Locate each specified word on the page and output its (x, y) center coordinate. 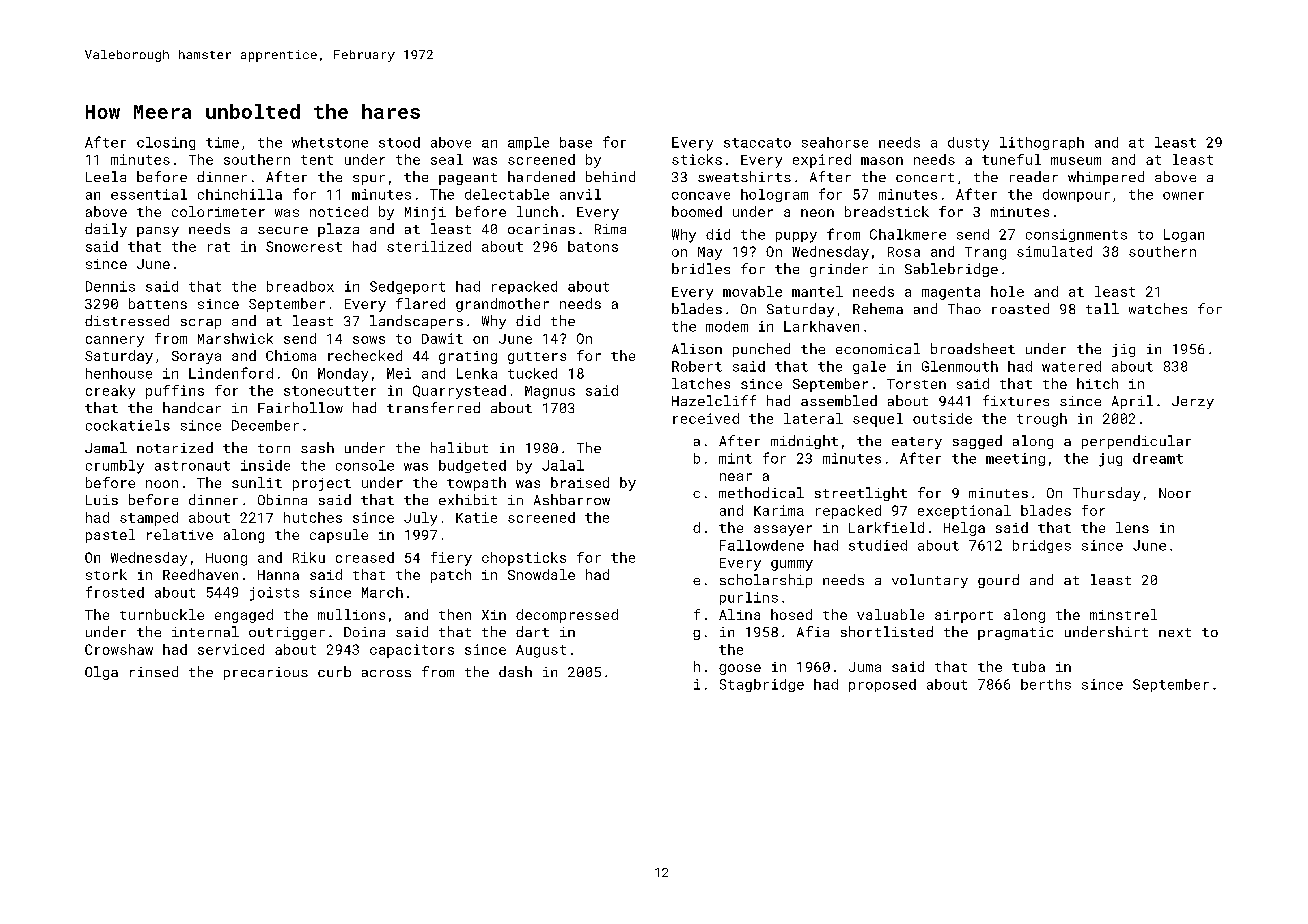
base (576, 142)
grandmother (502, 305)
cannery (115, 341)
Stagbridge (762, 685)
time (222, 142)
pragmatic (1015, 633)
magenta (951, 293)
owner (1183, 196)
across (386, 673)
